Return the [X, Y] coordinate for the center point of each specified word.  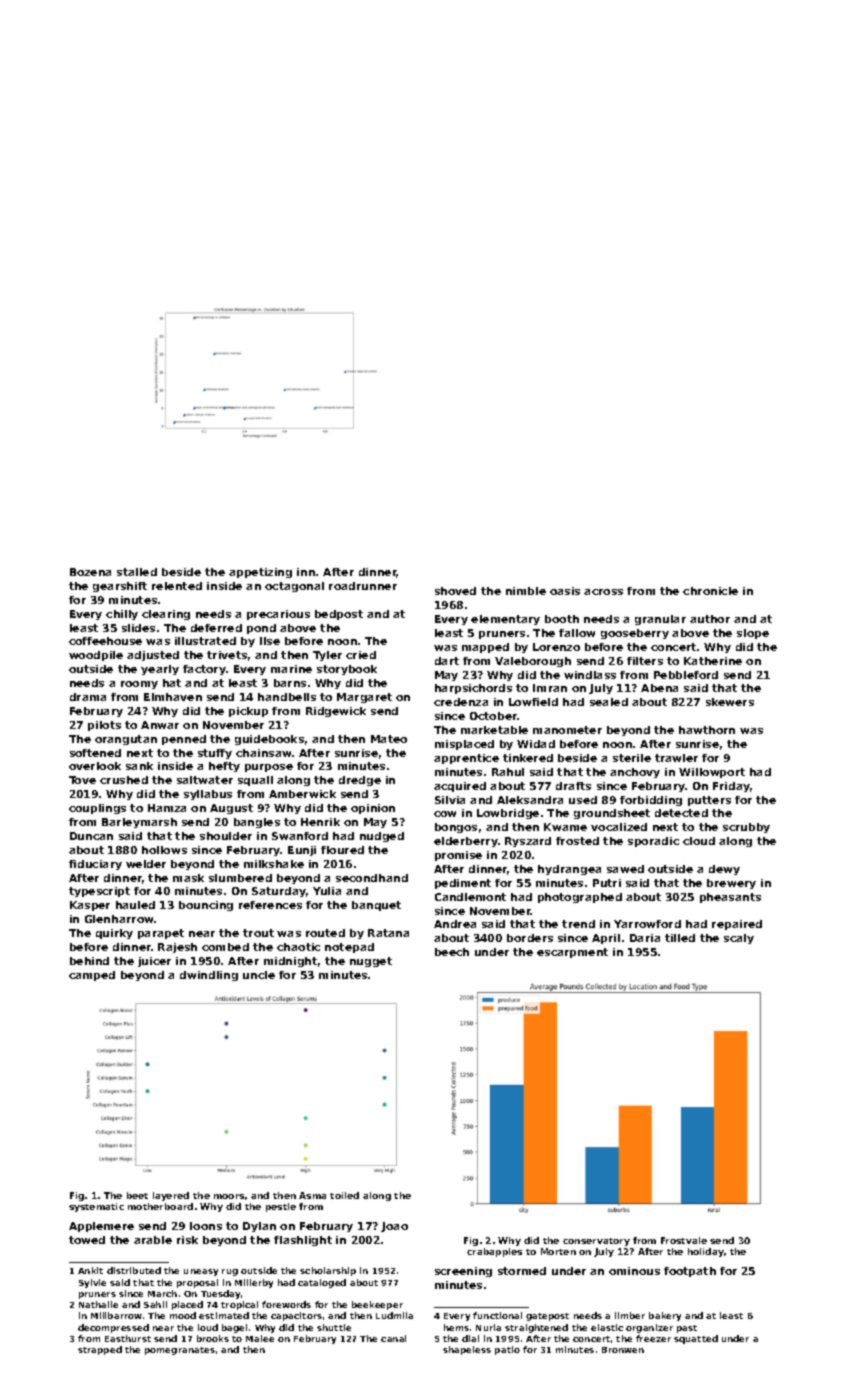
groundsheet [612, 814]
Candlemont [470, 897]
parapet [161, 934]
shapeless [467, 1350]
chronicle [710, 591]
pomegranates [180, 1351]
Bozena [90, 572]
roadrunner [363, 586]
